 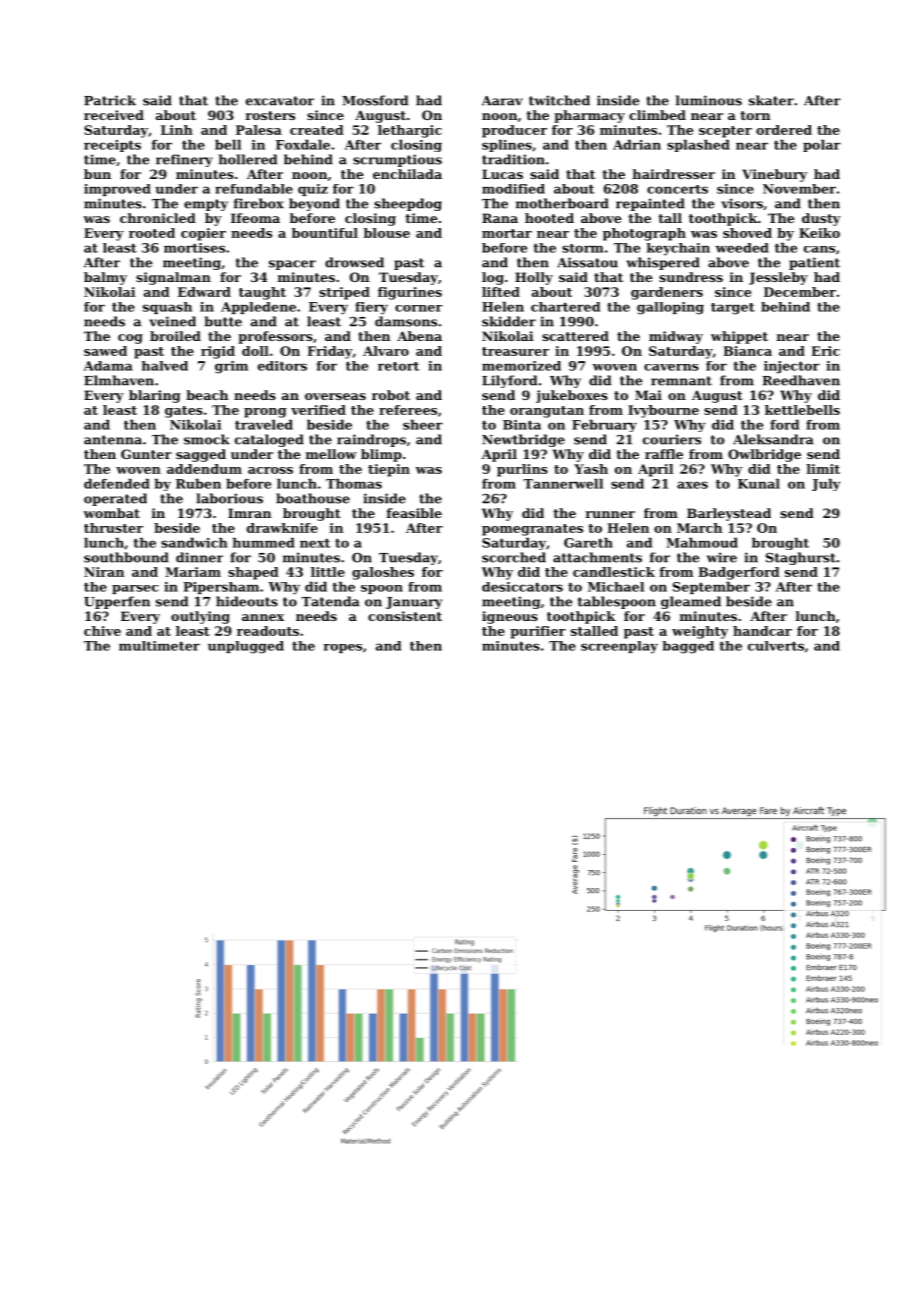 What do you see at coordinates (776, 646) in the page?
I see `culverts` at bounding box center [776, 646].
